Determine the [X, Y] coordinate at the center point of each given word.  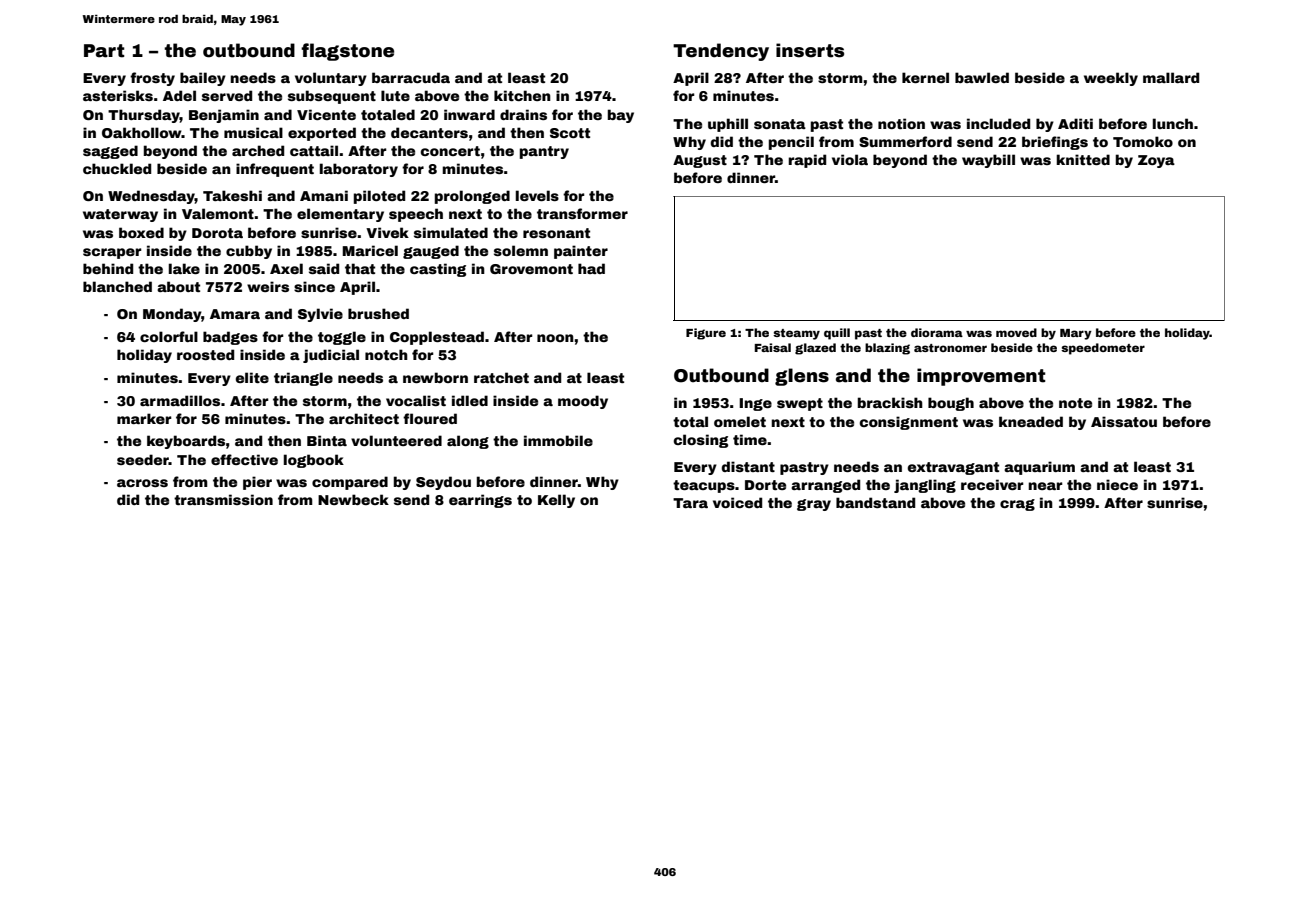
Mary [1076, 334]
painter [581, 252]
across [142, 483]
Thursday [144, 116]
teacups [704, 486]
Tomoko [1143, 141]
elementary [340, 215]
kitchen [522, 95]
